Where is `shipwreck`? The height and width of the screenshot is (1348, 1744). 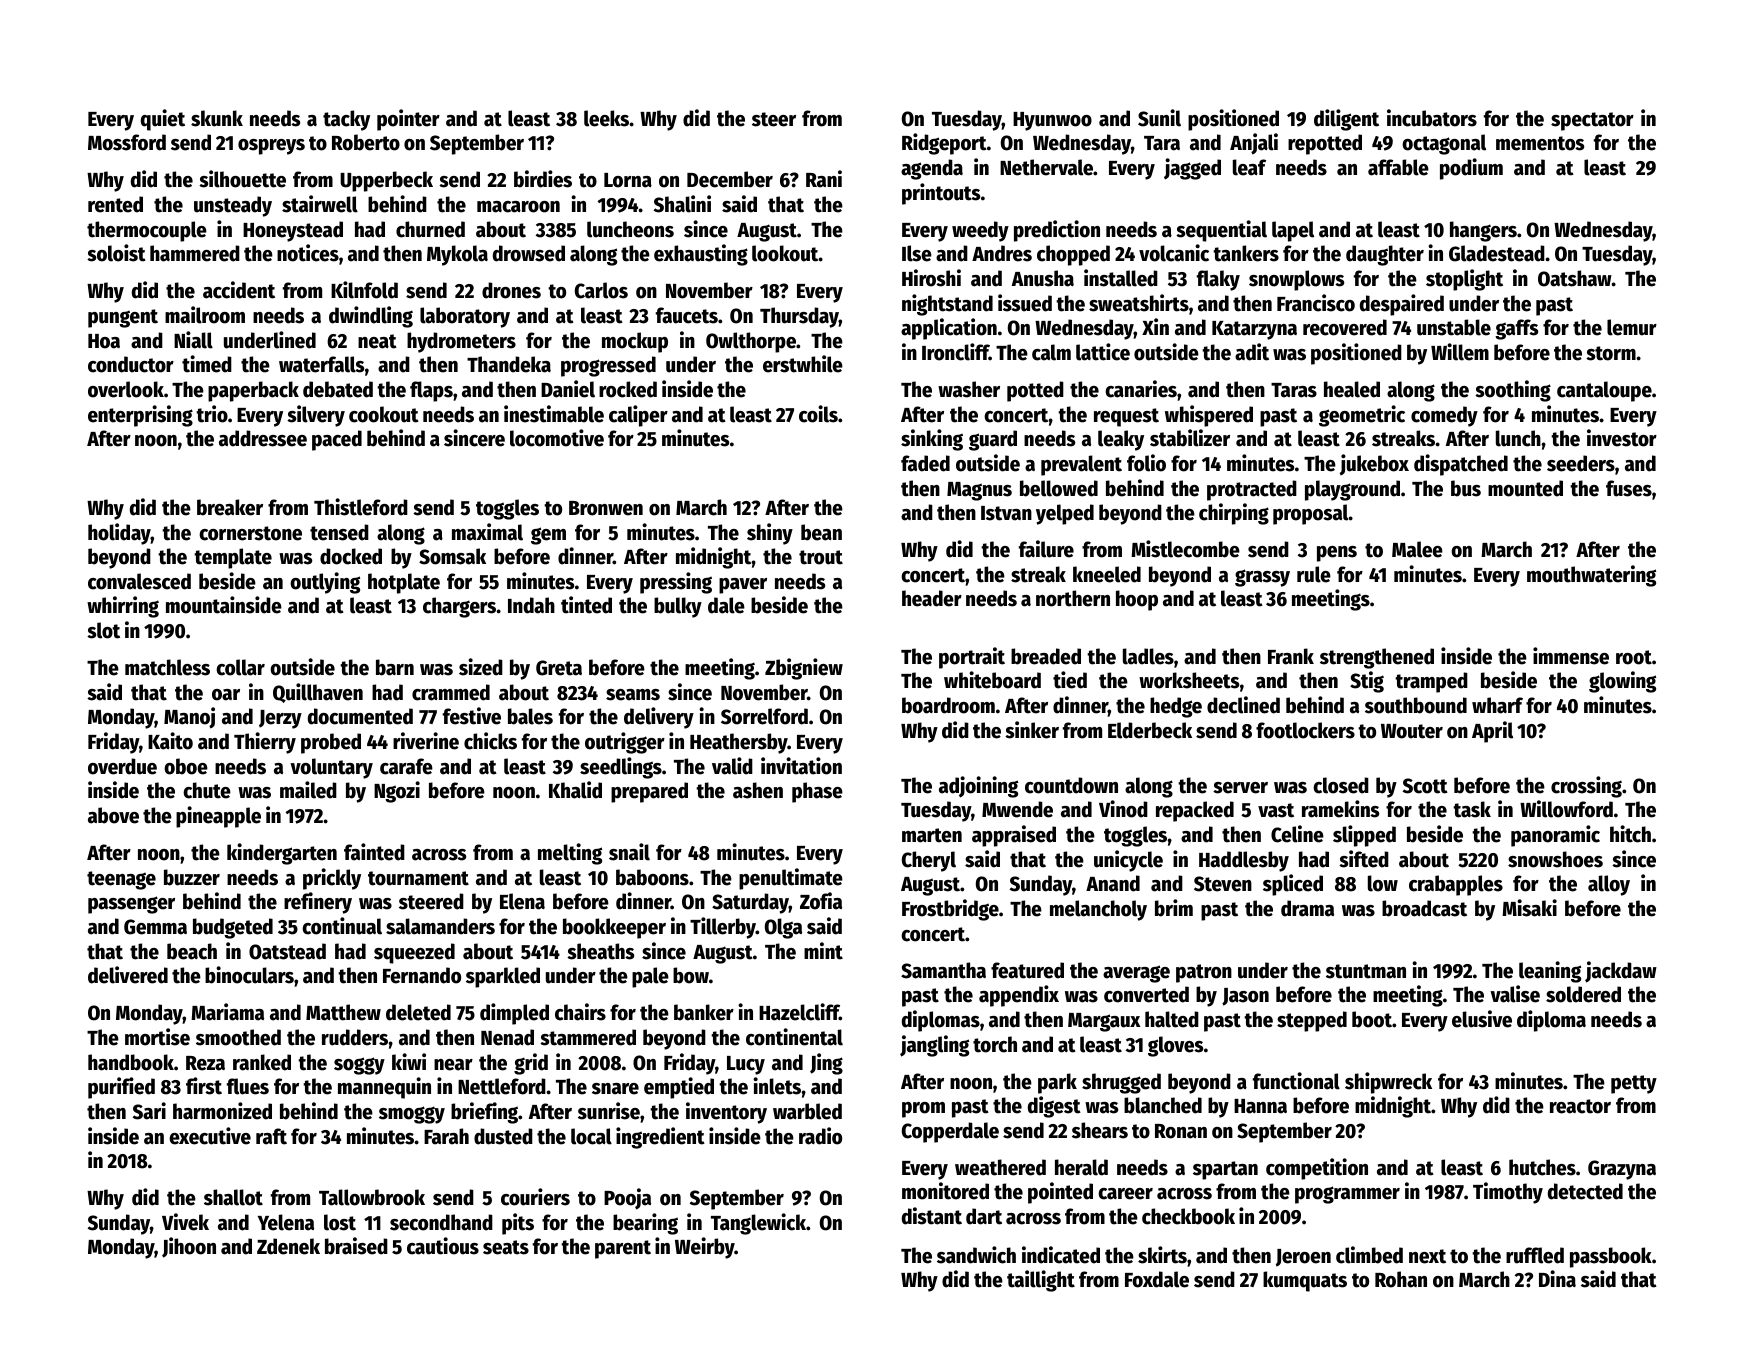 shipwreck is located at coordinates (1388, 1083).
